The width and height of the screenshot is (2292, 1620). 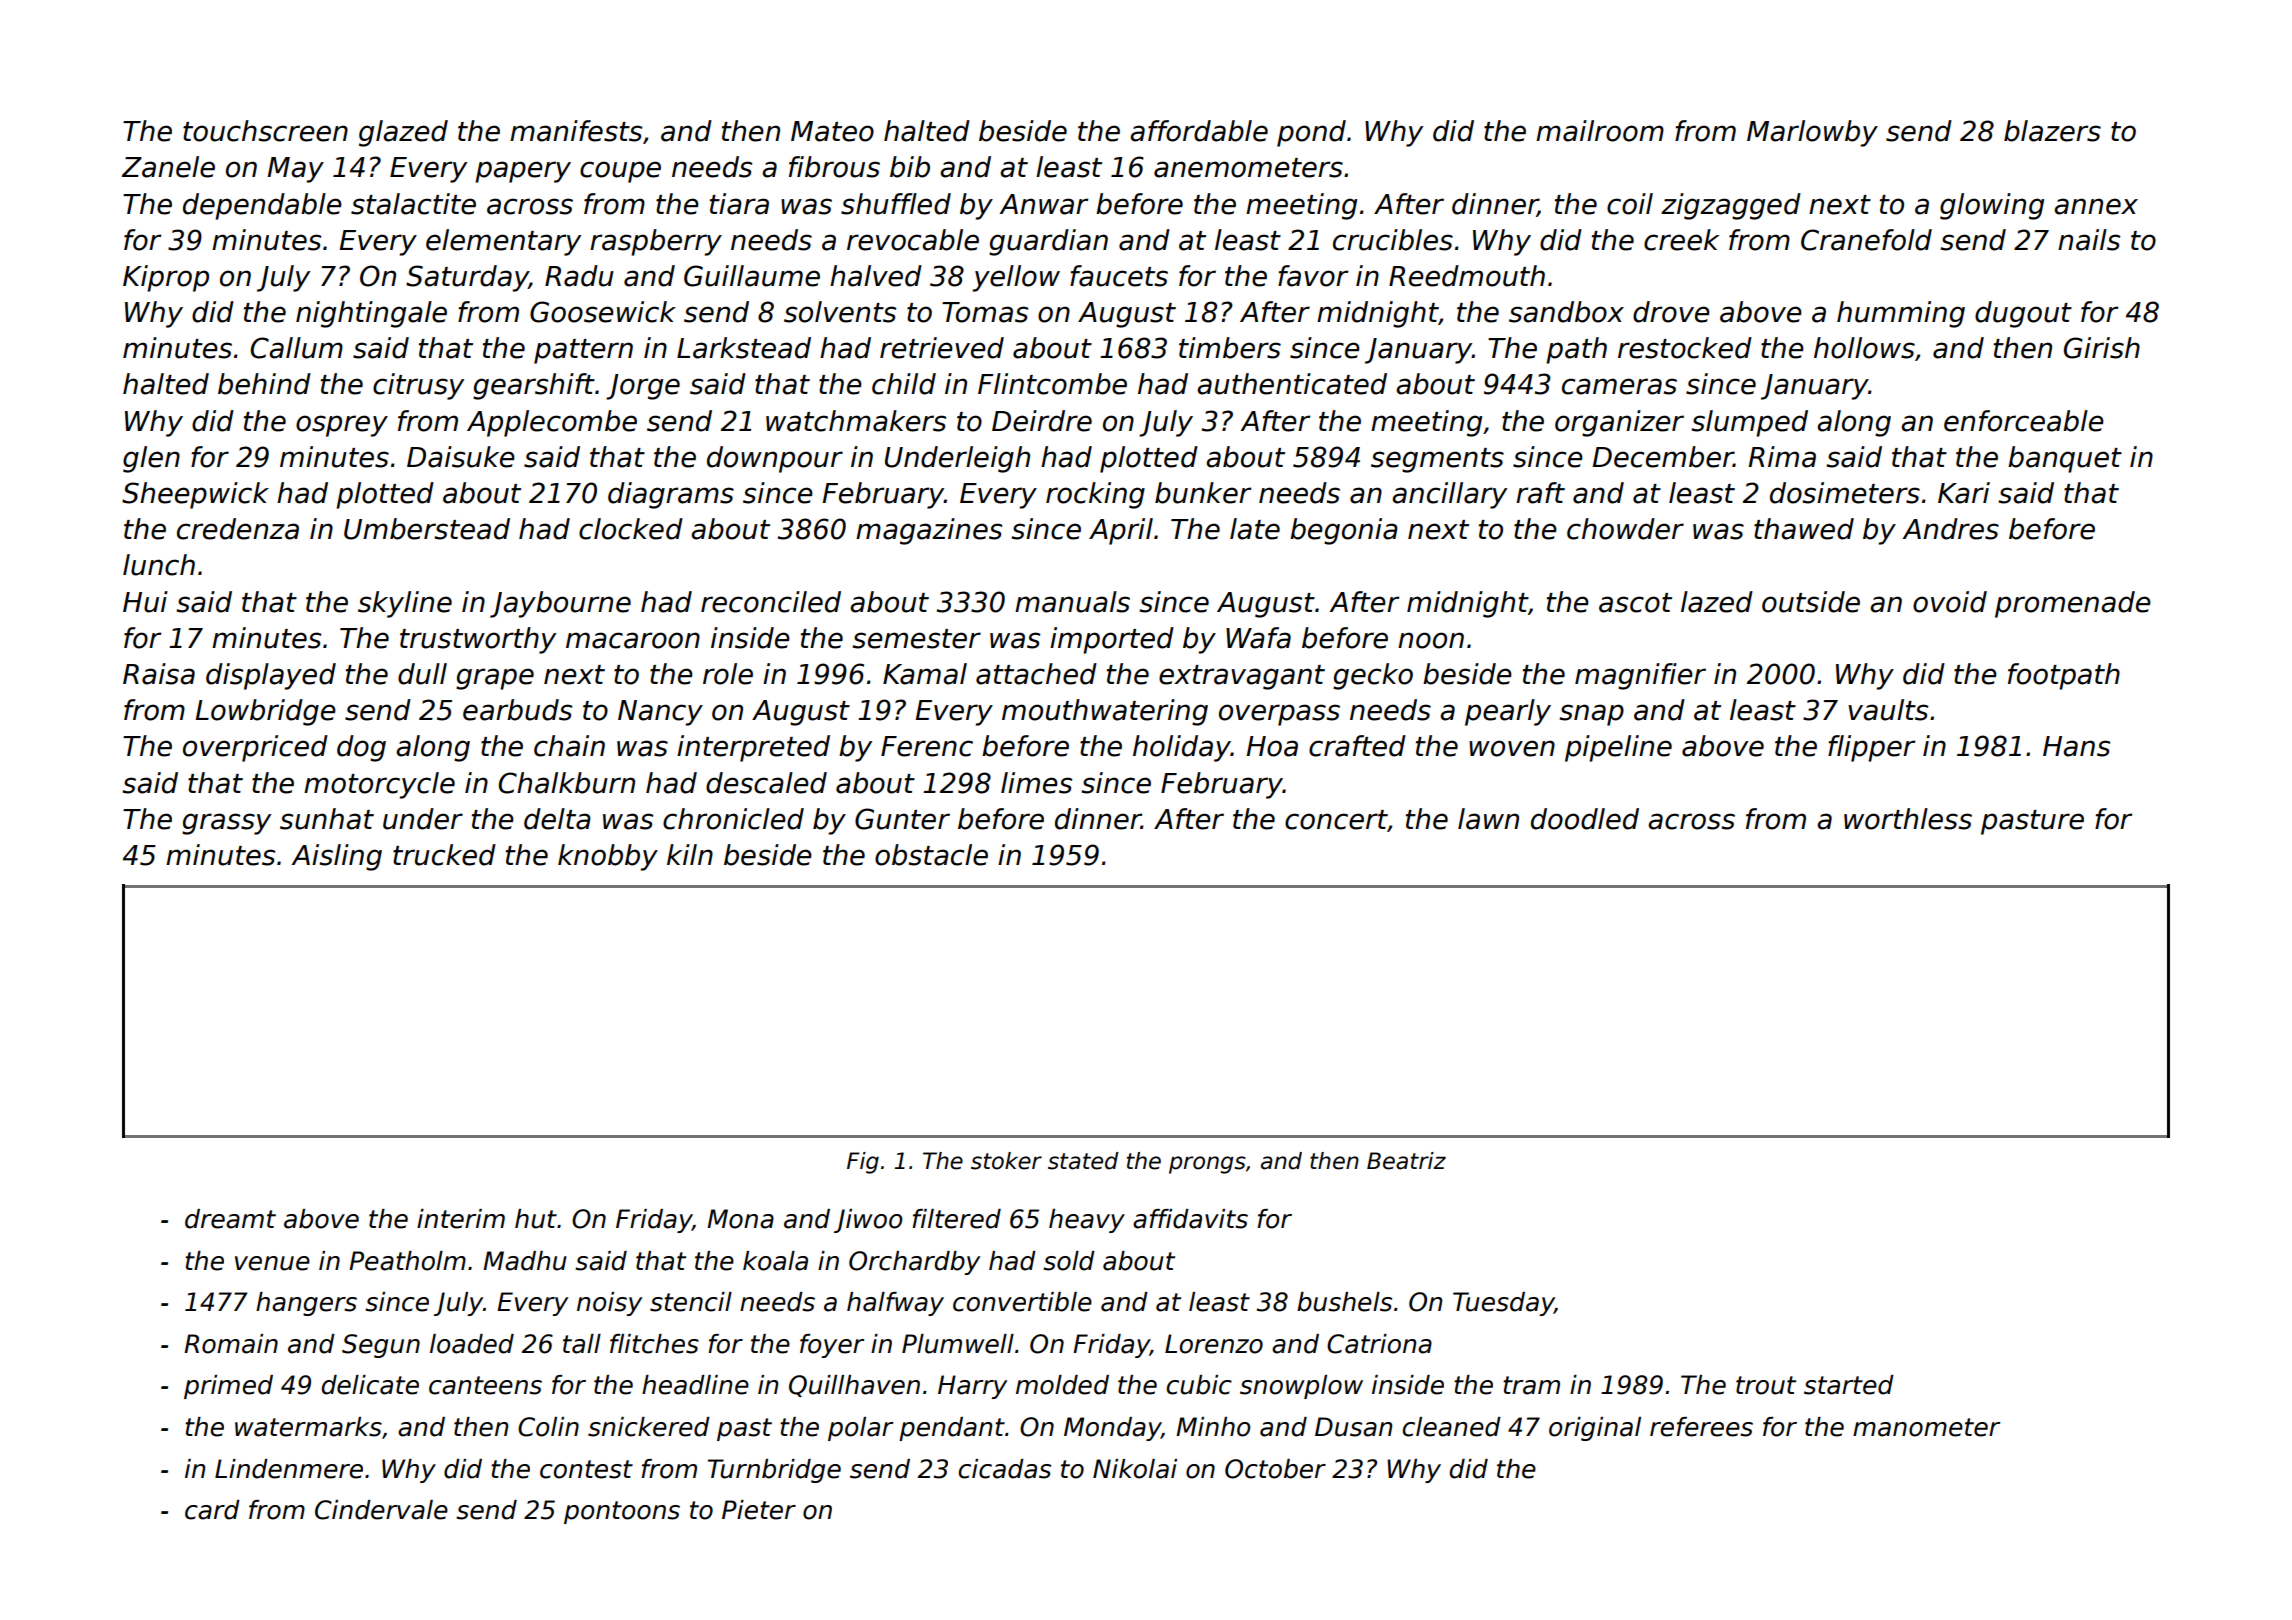 I want to click on delicate, so click(x=370, y=1385).
